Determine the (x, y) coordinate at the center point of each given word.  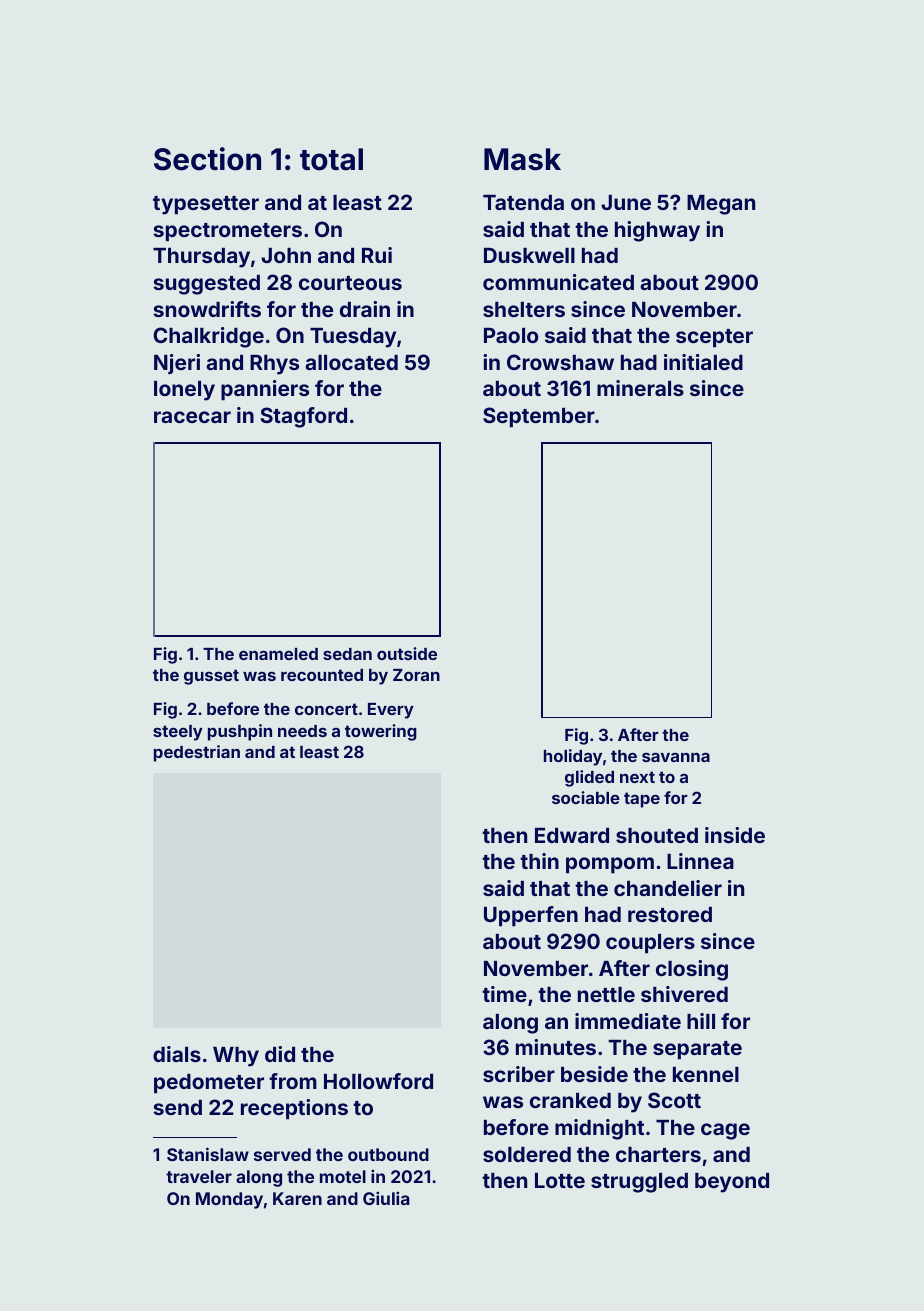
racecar (192, 417)
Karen (297, 1198)
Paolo (511, 335)
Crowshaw (560, 362)
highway (657, 231)
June (626, 202)
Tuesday (353, 338)
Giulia (386, 1198)
